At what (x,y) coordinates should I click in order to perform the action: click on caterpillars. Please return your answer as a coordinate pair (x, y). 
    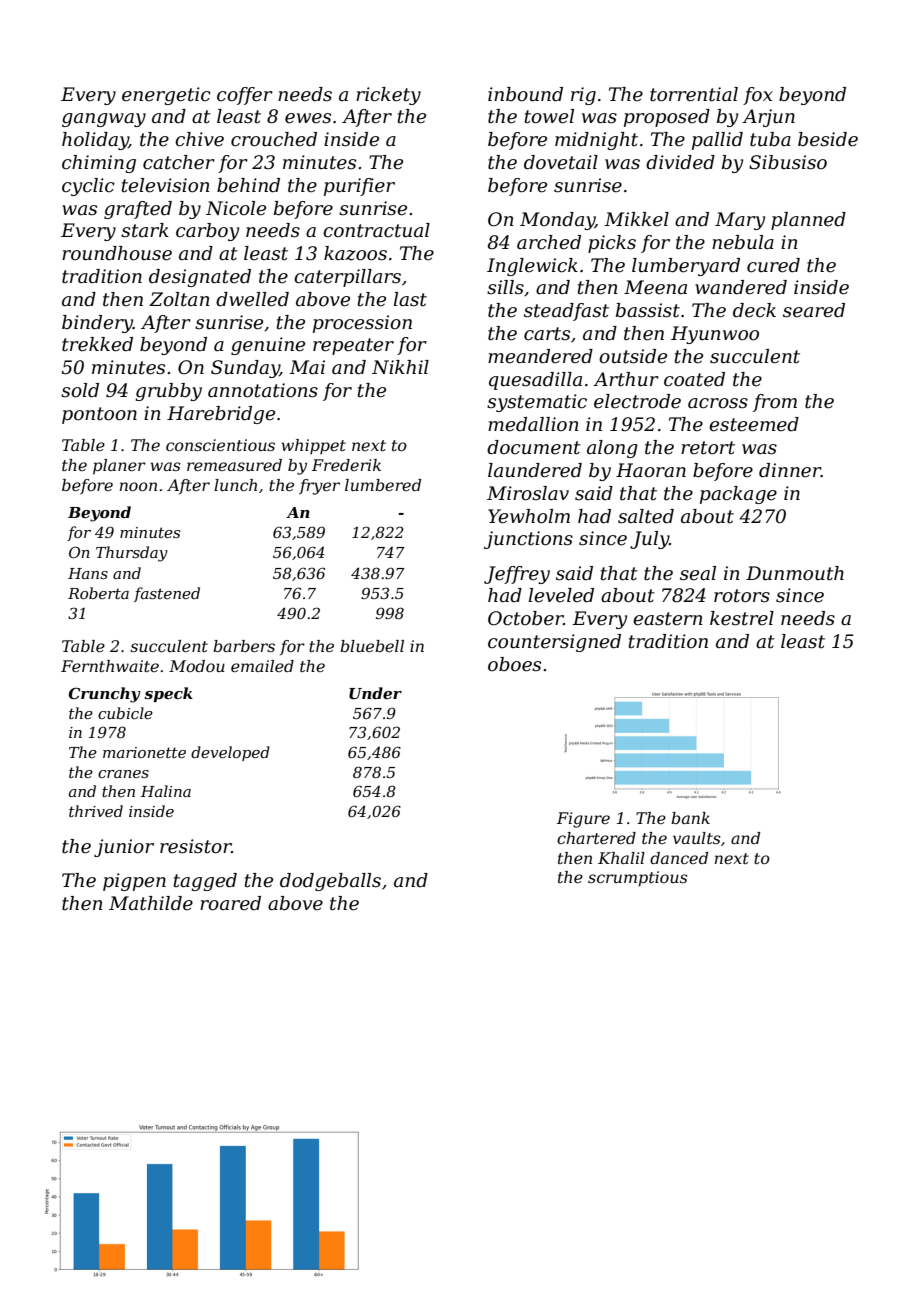
    Looking at the image, I should click on (347, 278).
